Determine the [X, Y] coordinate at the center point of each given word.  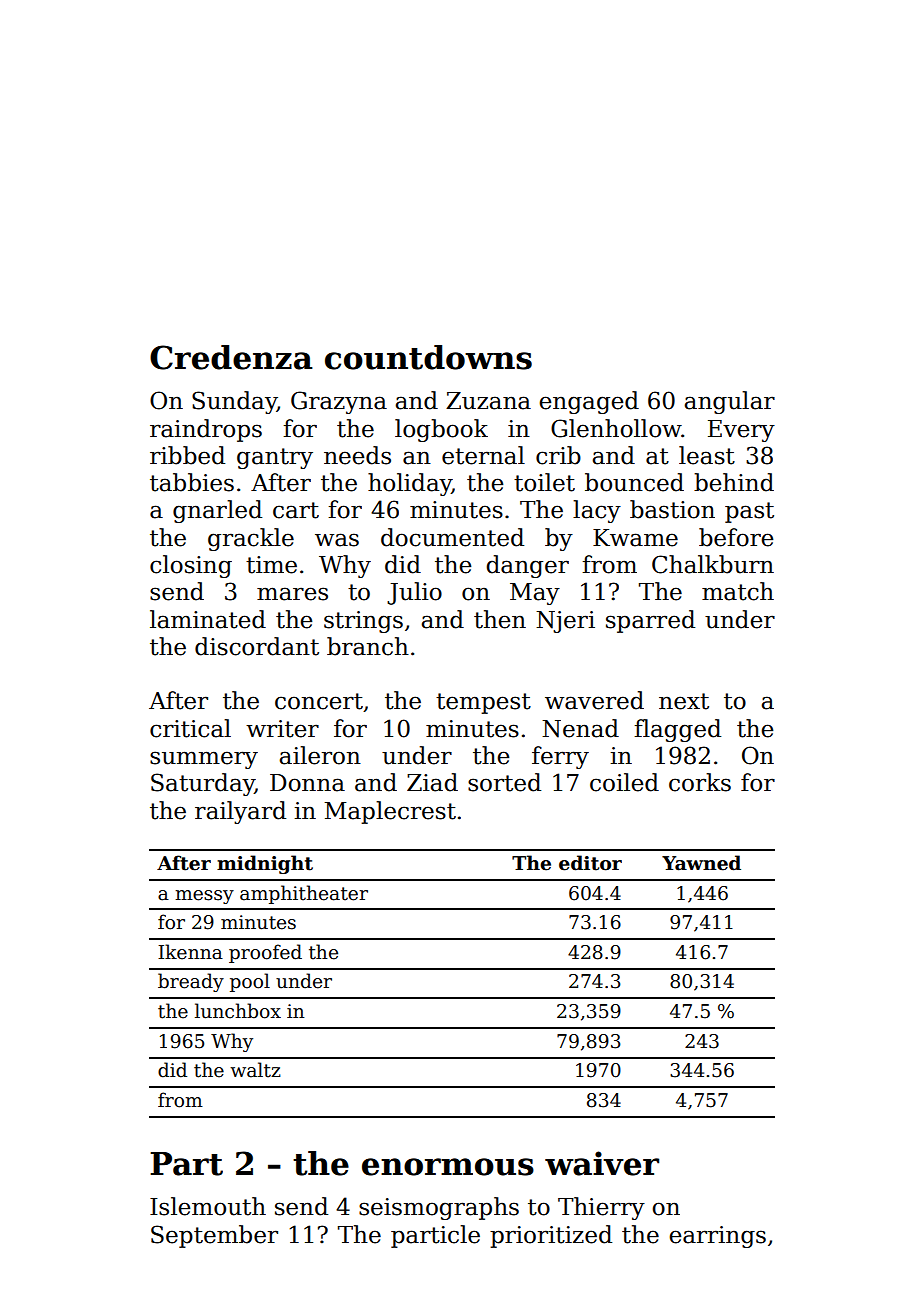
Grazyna [339, 402]
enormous [448, 1167]
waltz [255, 1070]
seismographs [439, 1208]
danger [528, 566]
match [738, 591]
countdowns [428, 357]
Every [741, 431]
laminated [208, 619]
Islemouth [208, 1206]
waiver [602, 1163]
